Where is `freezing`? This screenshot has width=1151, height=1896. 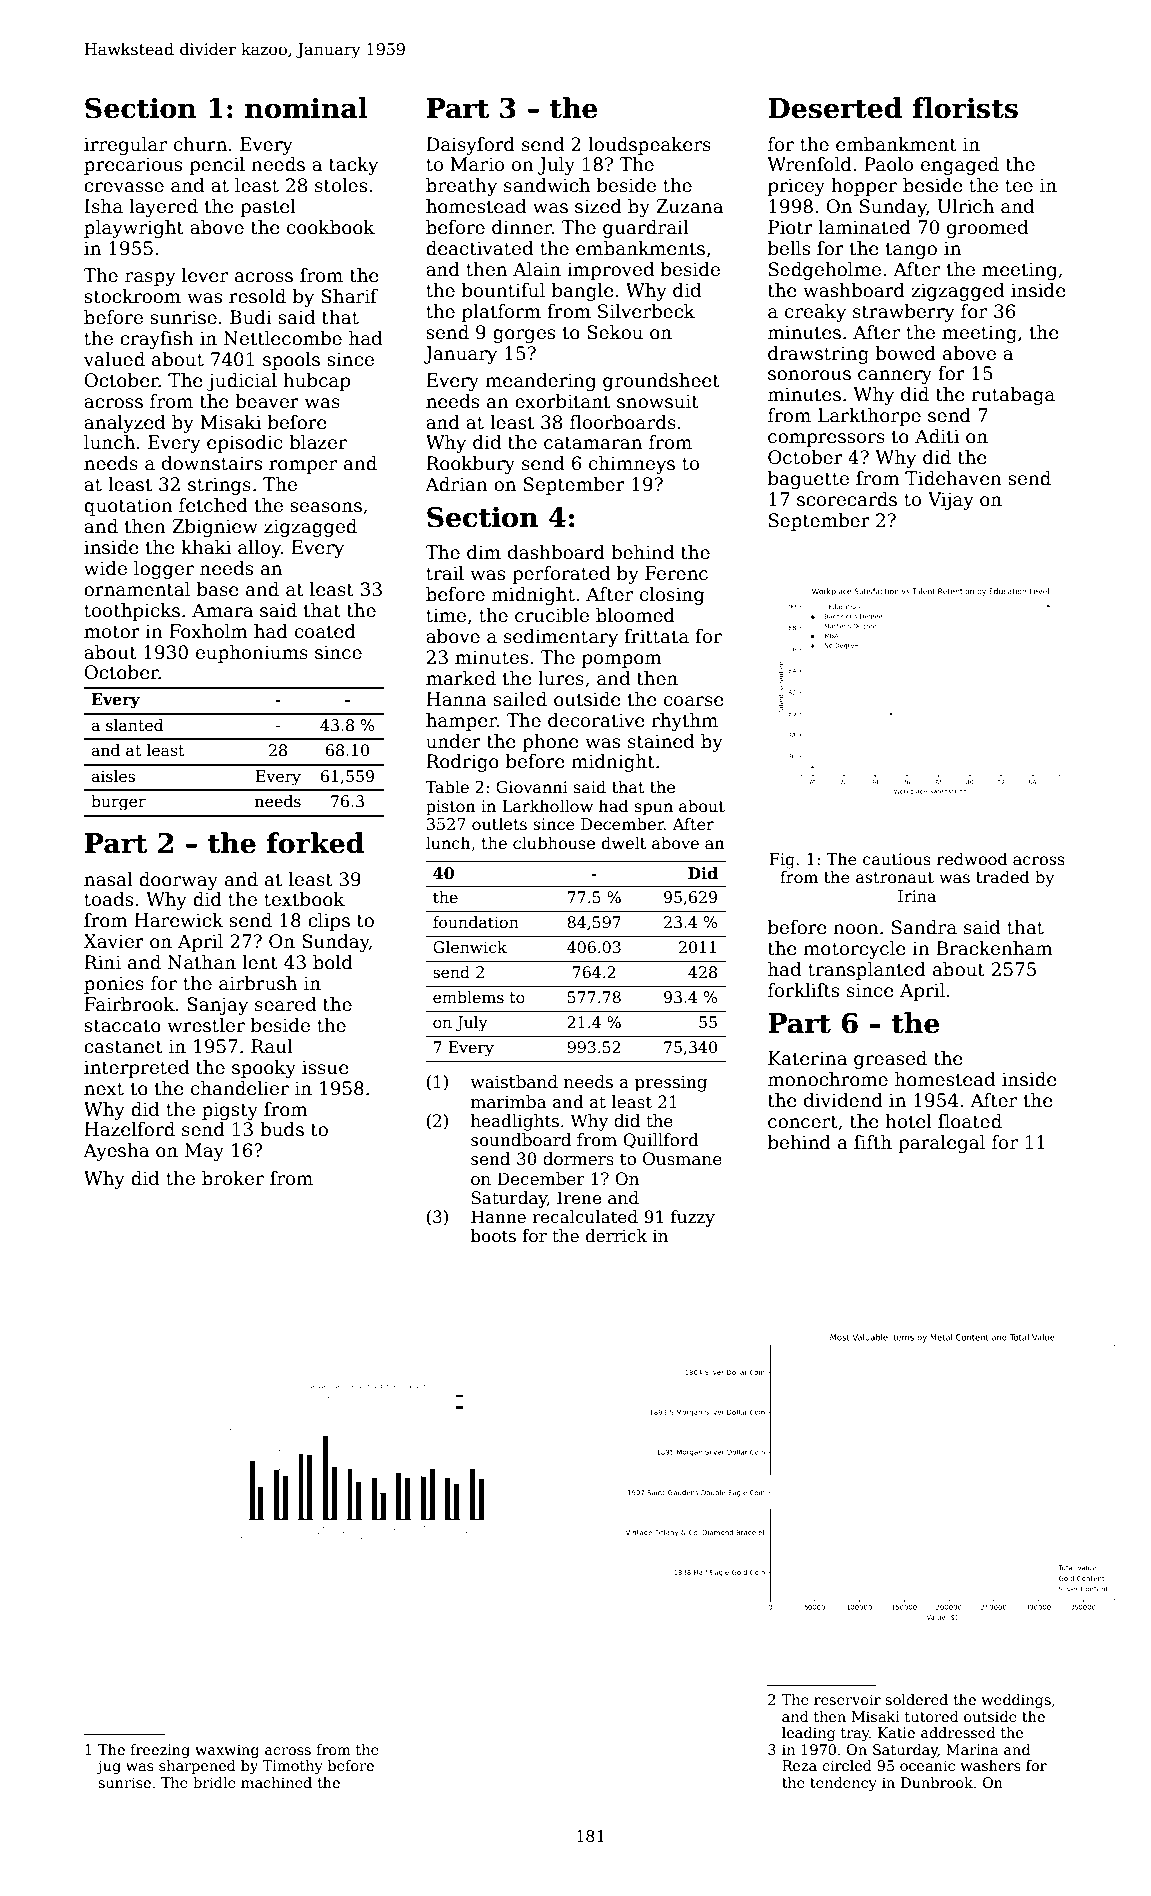 freezing is located at coordinates (160, 1751).
